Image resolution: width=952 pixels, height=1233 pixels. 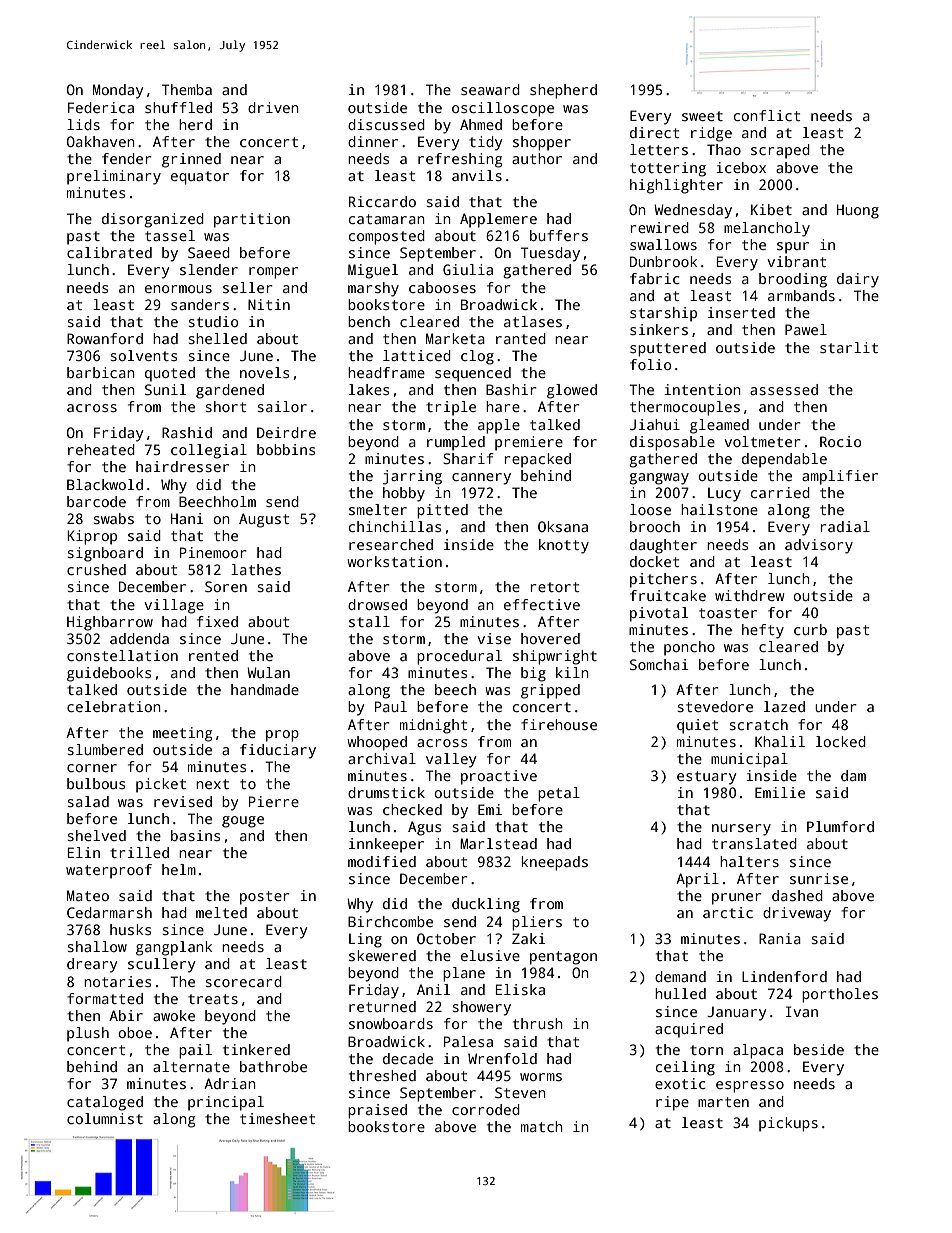 I want to click on match, so click(x=542, y=1126).
